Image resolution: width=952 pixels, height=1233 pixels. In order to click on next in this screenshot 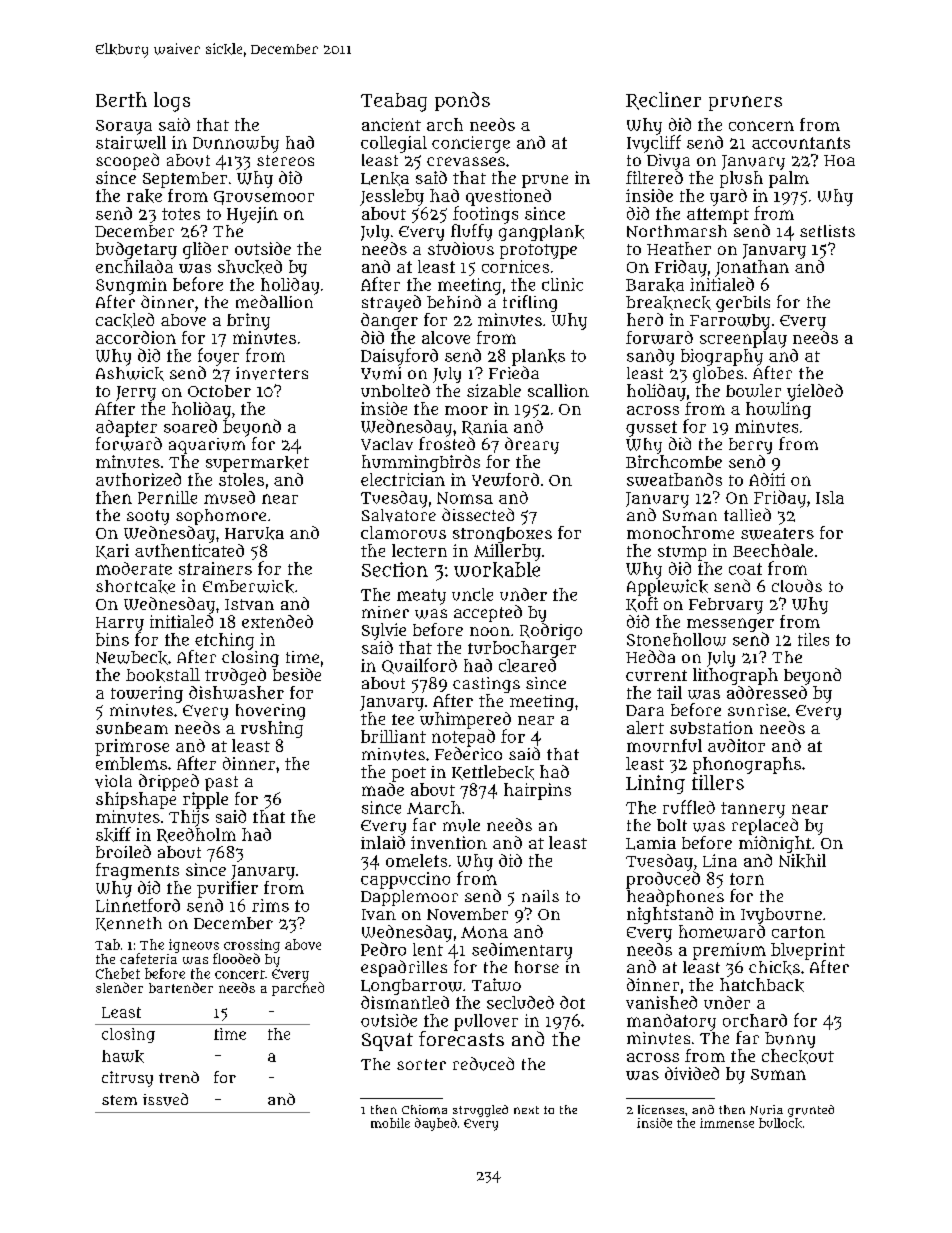, I will do `click(526, 1110)`.
